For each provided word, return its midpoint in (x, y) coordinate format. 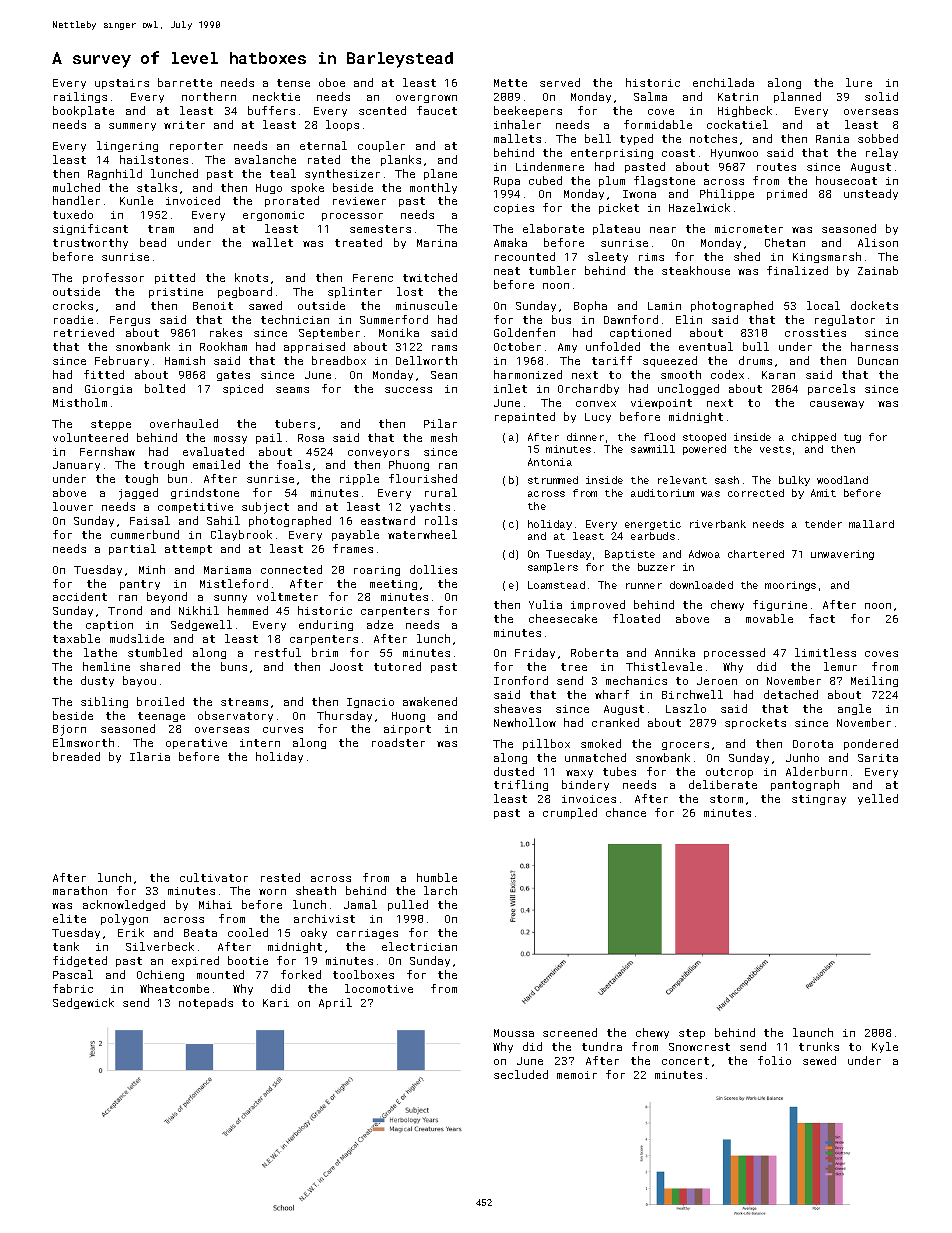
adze (380, 624)
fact (822, 618)
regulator (845, 320)
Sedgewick (83, 1003)
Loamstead (556, 585)
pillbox (546, 744)
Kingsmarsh (827, 257)
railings (80, 97)
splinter (355, 292)
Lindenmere (550, 166)
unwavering (842, 555)
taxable (76, 638)
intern (260, 743)
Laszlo (686, 708)
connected (291, 569)
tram (161, 229)
